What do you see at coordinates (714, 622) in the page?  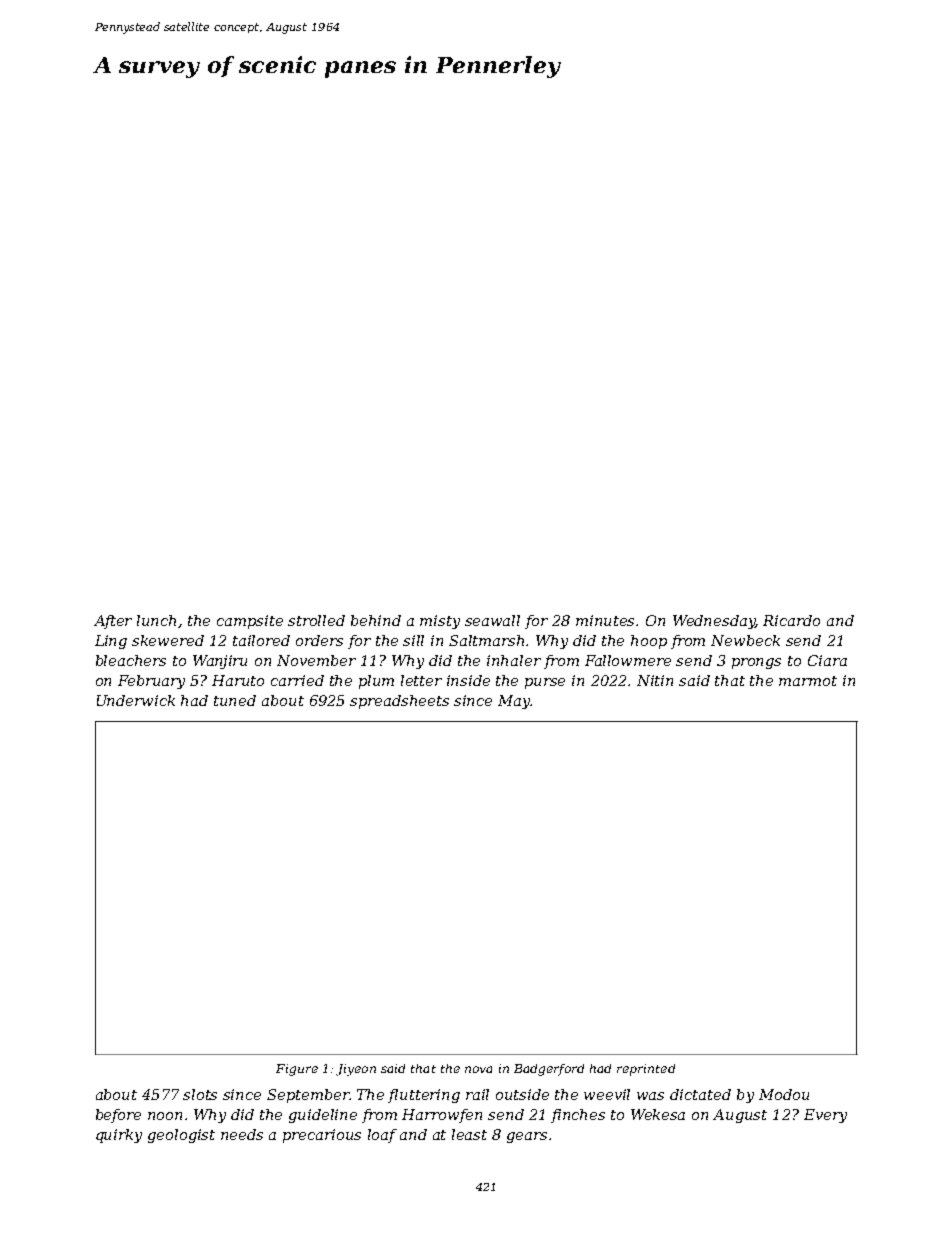 I see `Wednesday` at bounding box center [714, 622].
